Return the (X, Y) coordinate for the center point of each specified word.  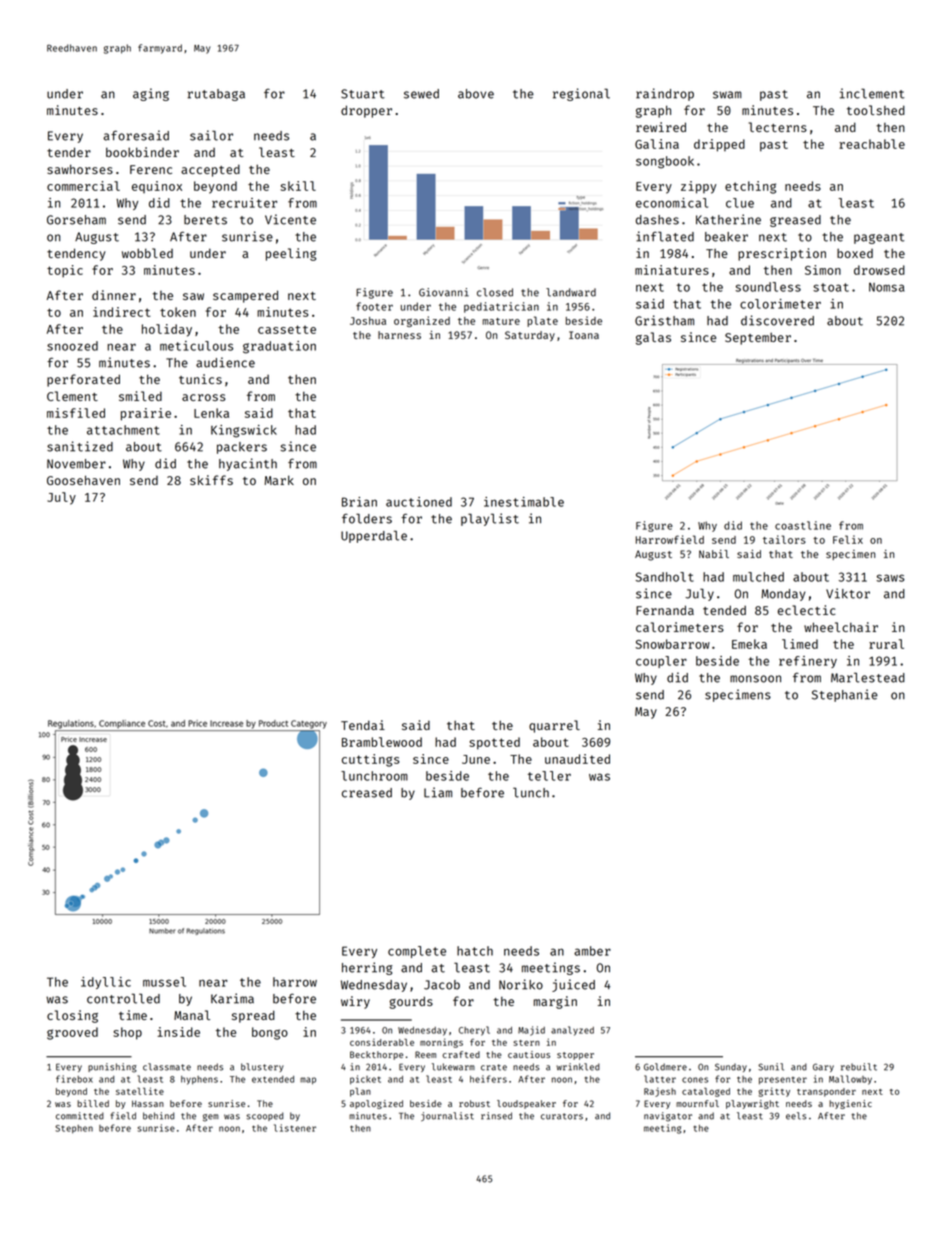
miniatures (672, 270)
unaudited (577, 759)
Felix (848, 539)
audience (225, 362)
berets (205, 220)
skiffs (211, 480)
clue (740, 203)
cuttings (370, 760)
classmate (167, 1067)
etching (750, 187)
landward (571, 292)
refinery (808, 662)
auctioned (419, 502)
